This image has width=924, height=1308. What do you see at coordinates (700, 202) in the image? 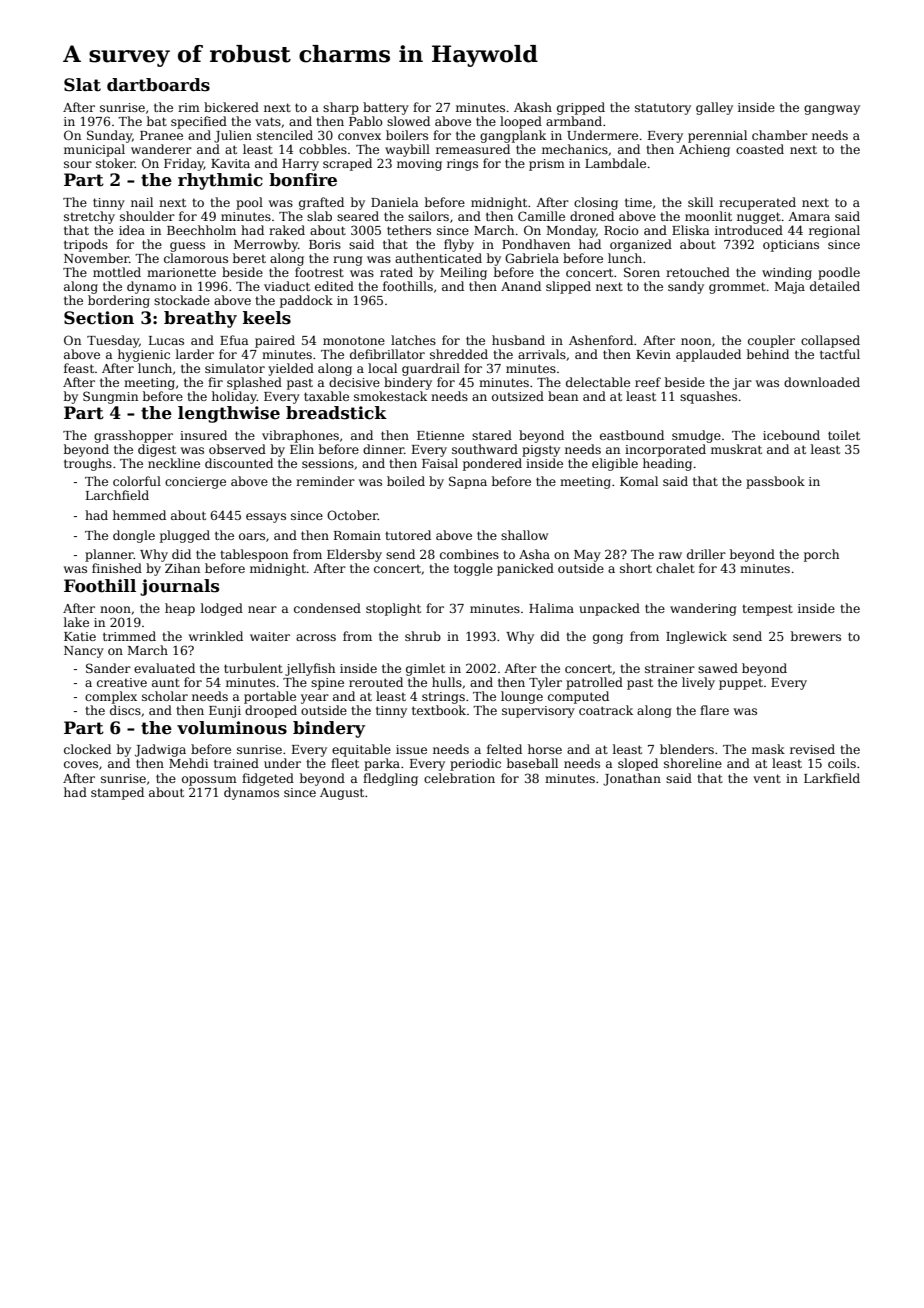
I see `skill` at bounding box center [700, 202].
